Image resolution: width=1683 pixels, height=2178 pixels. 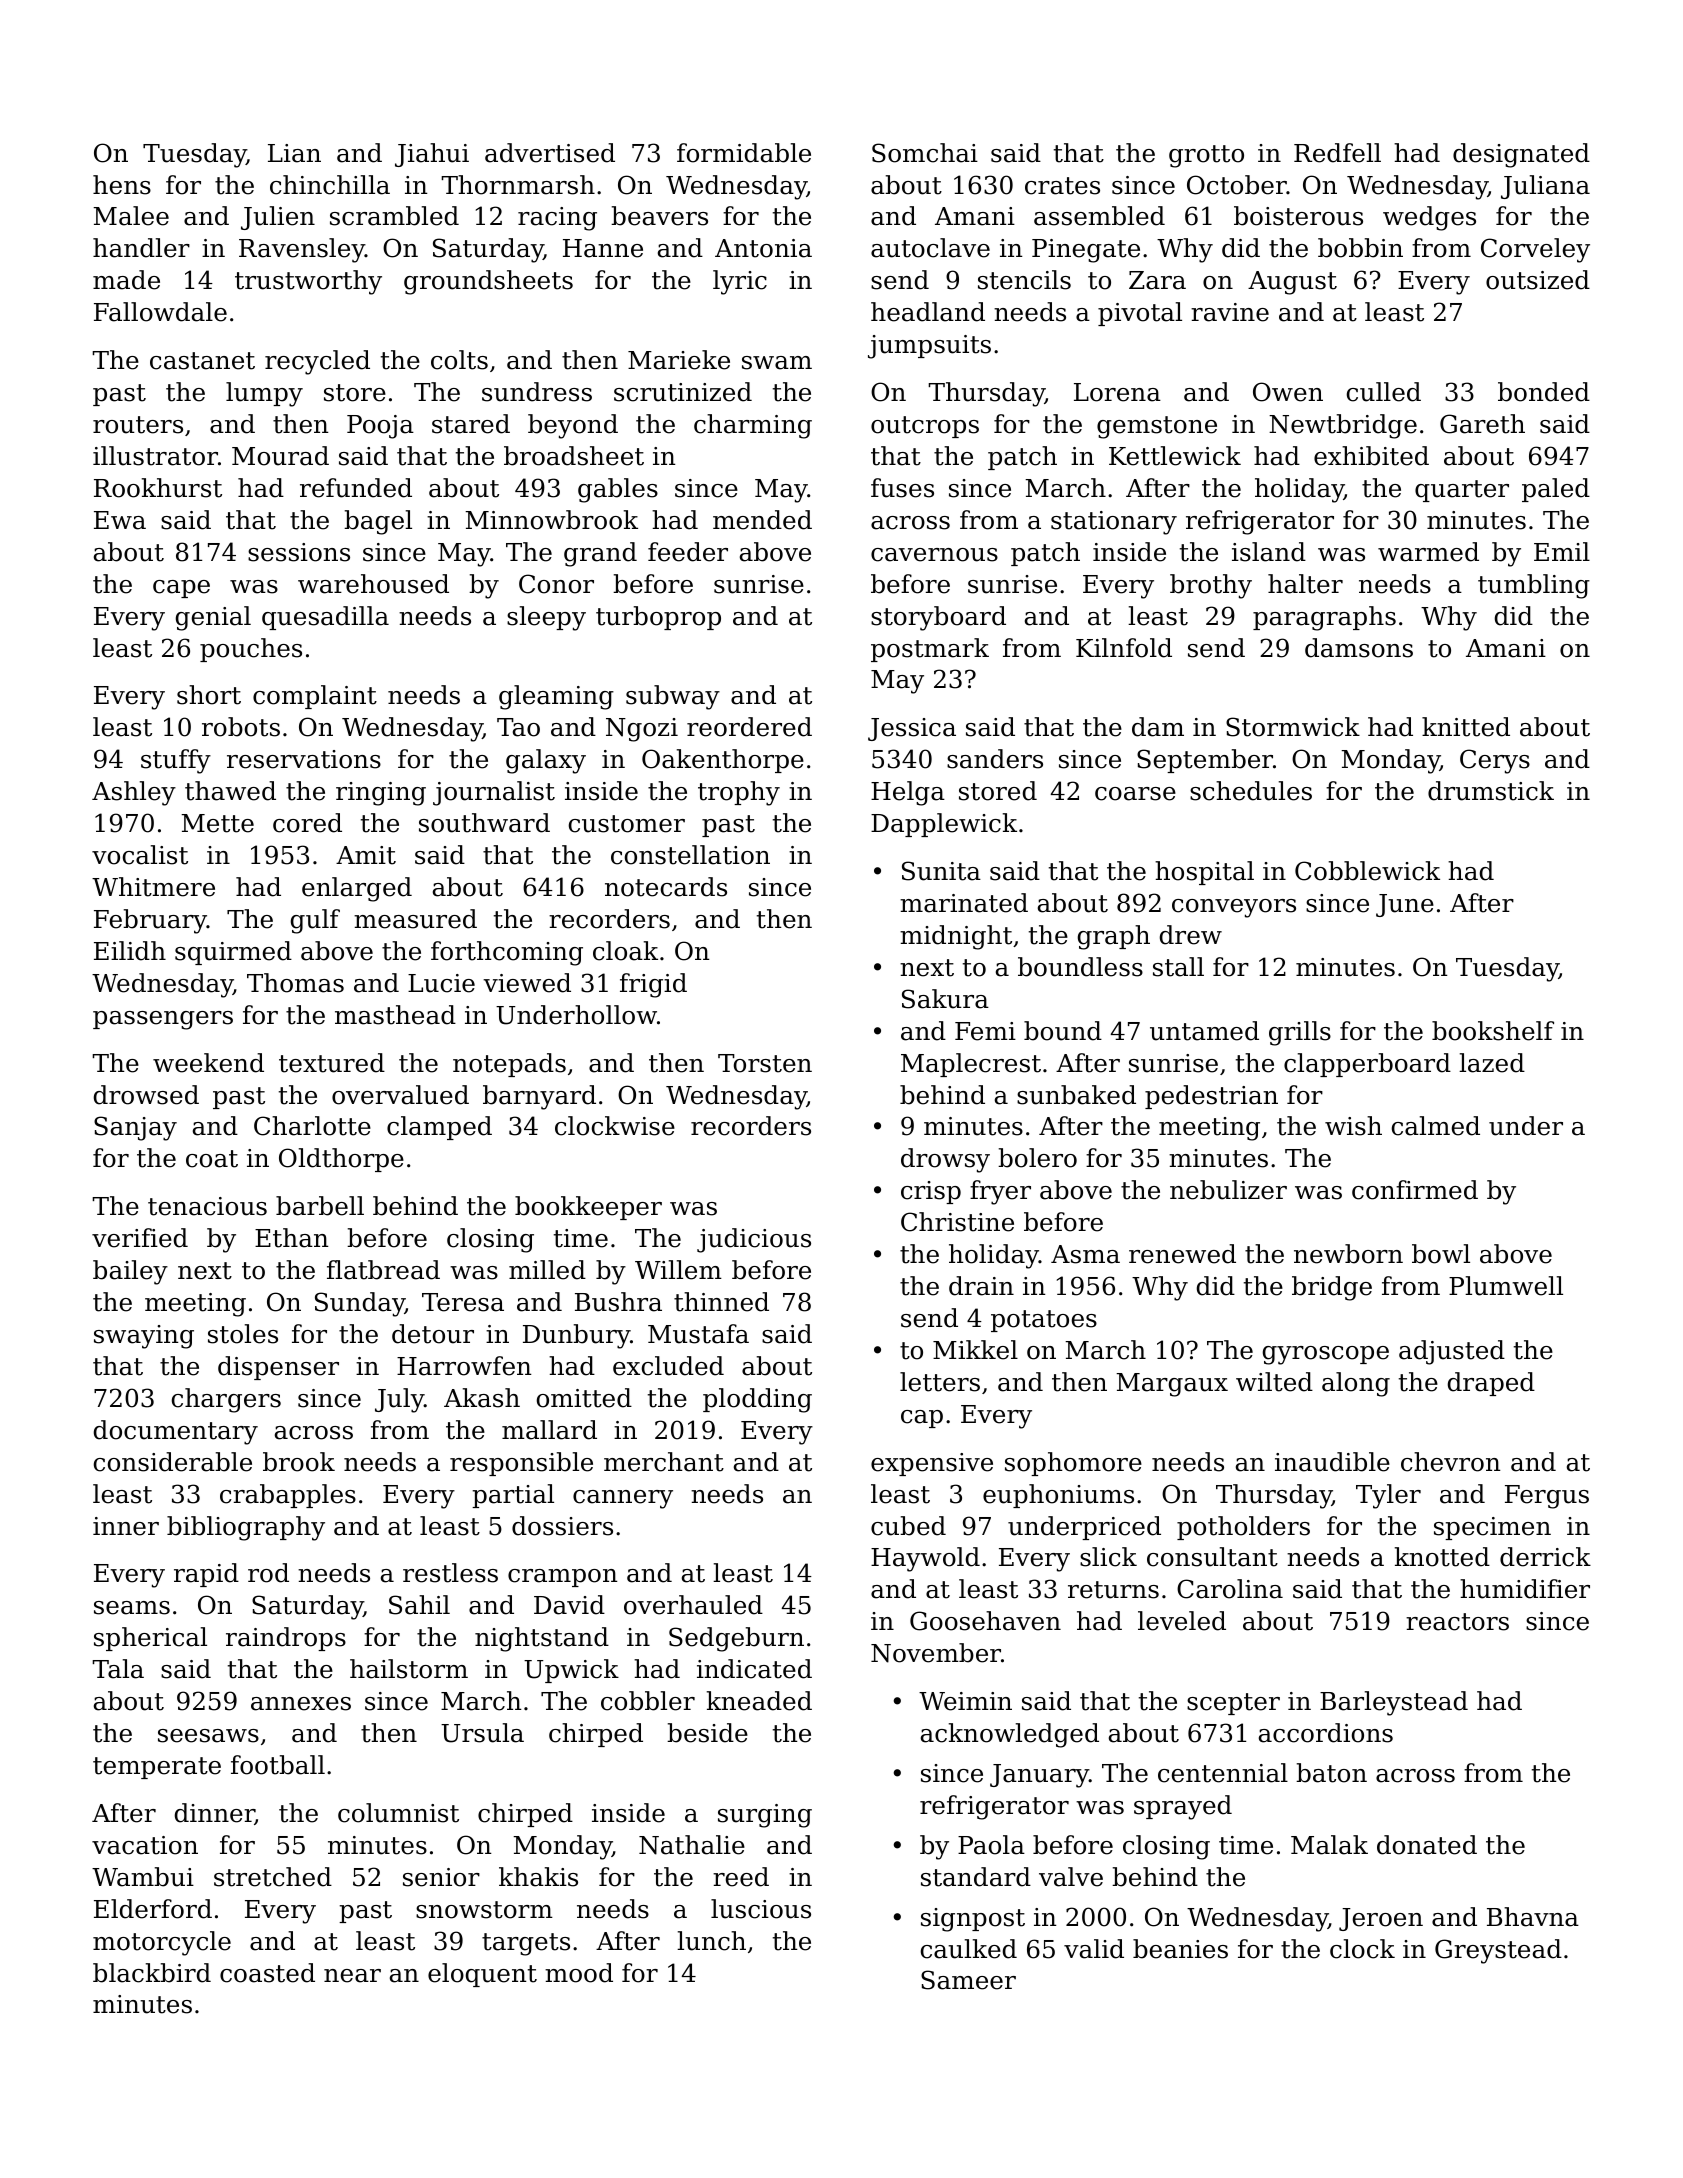 I want to click on routers, so click(x=138, y=425).
